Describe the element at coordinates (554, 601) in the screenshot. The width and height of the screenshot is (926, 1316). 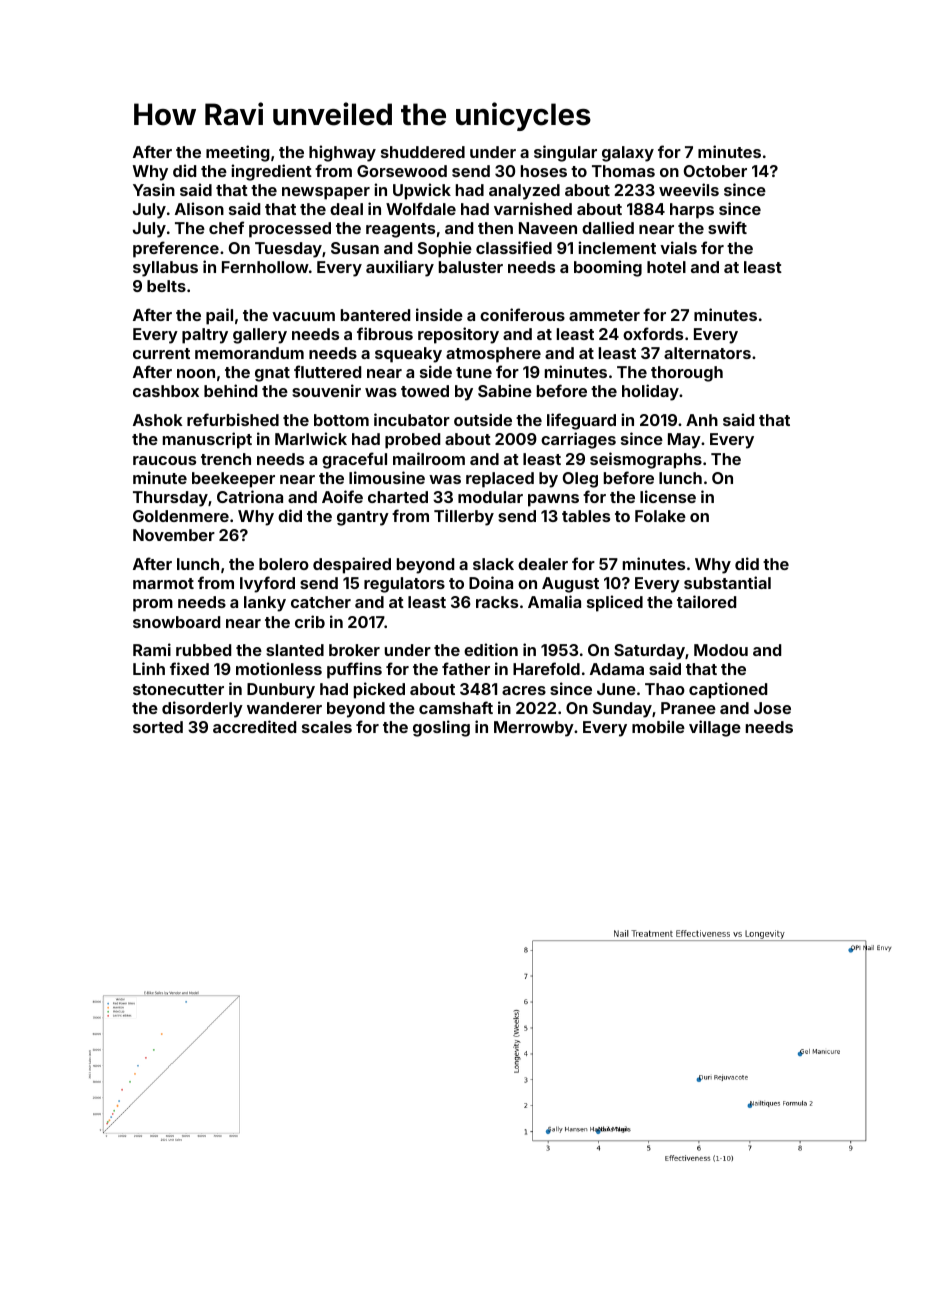
I see `Amalia` at that location.
